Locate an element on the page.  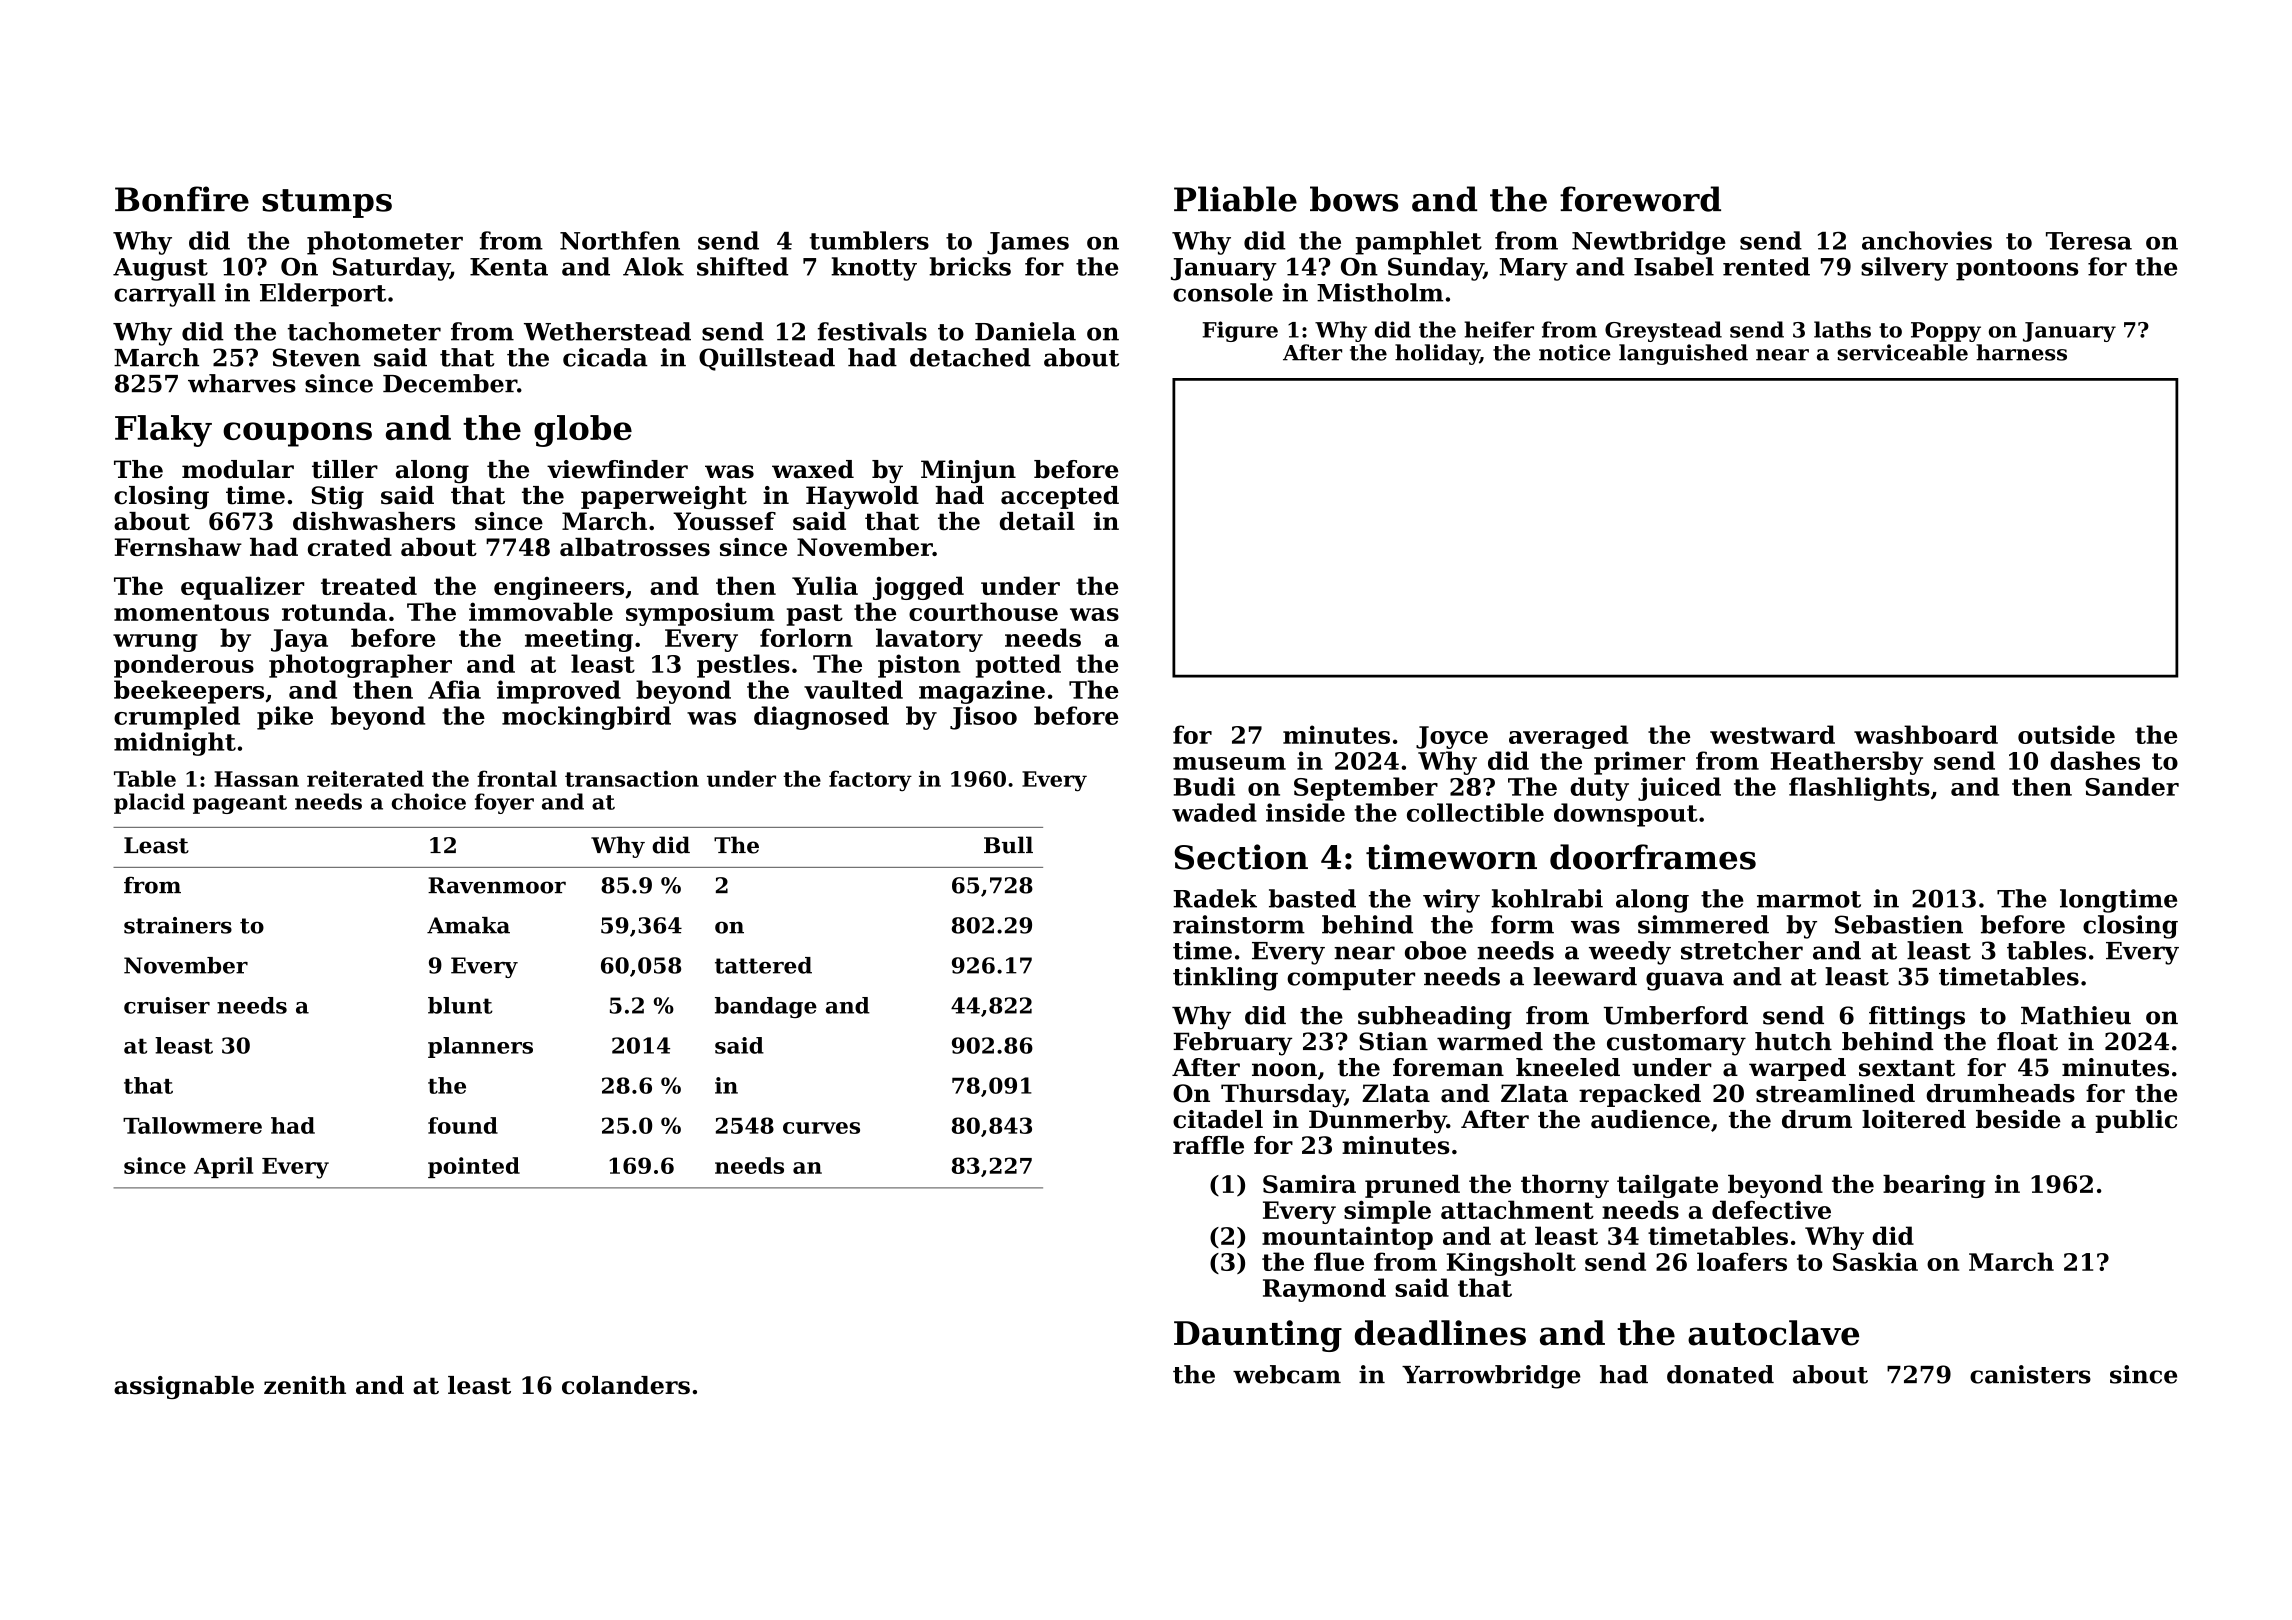
Umberford is located at coordinates (1676, 1015).
